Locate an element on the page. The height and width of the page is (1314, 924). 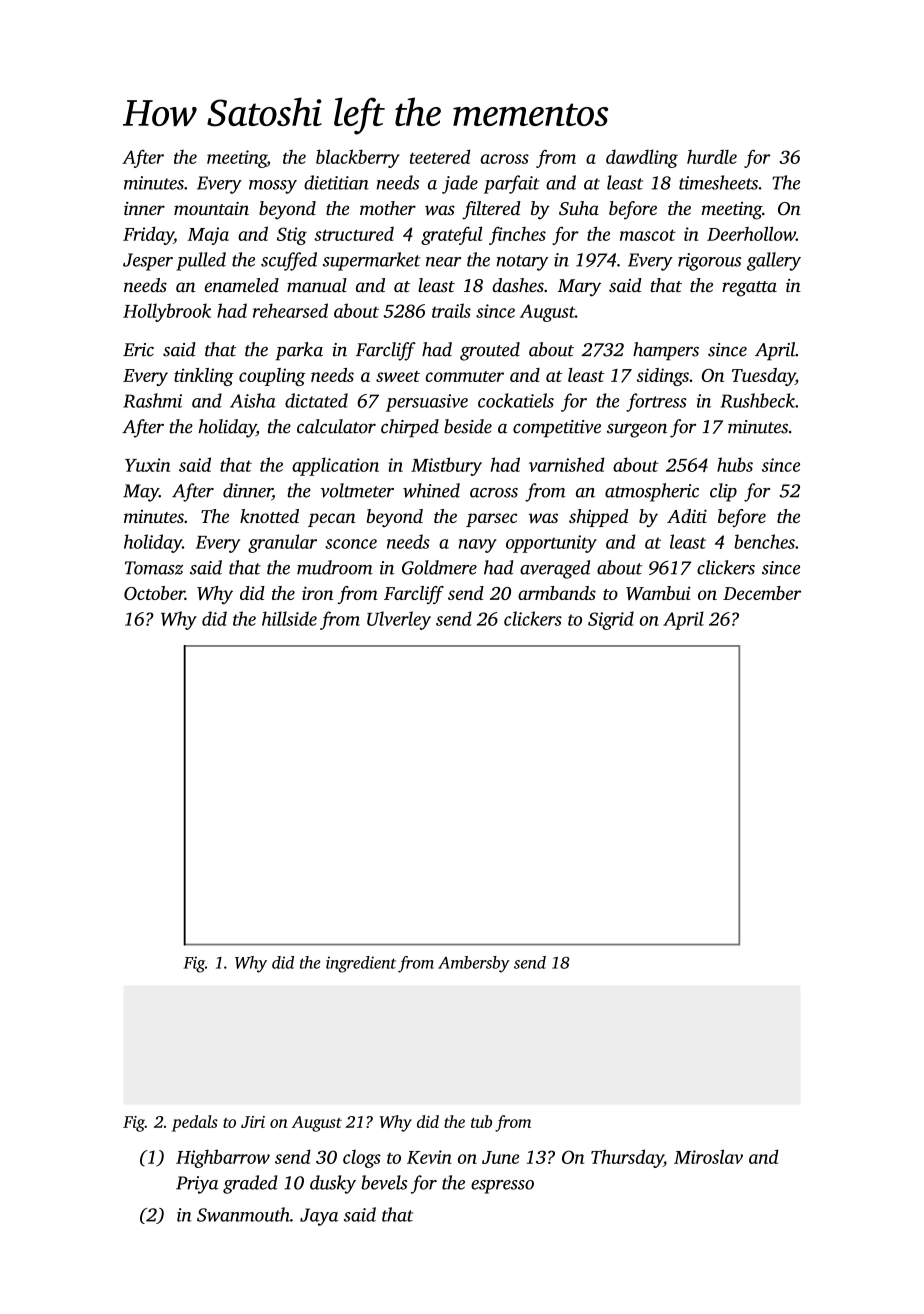
Ambersby is located at coordinates (474, 964).
